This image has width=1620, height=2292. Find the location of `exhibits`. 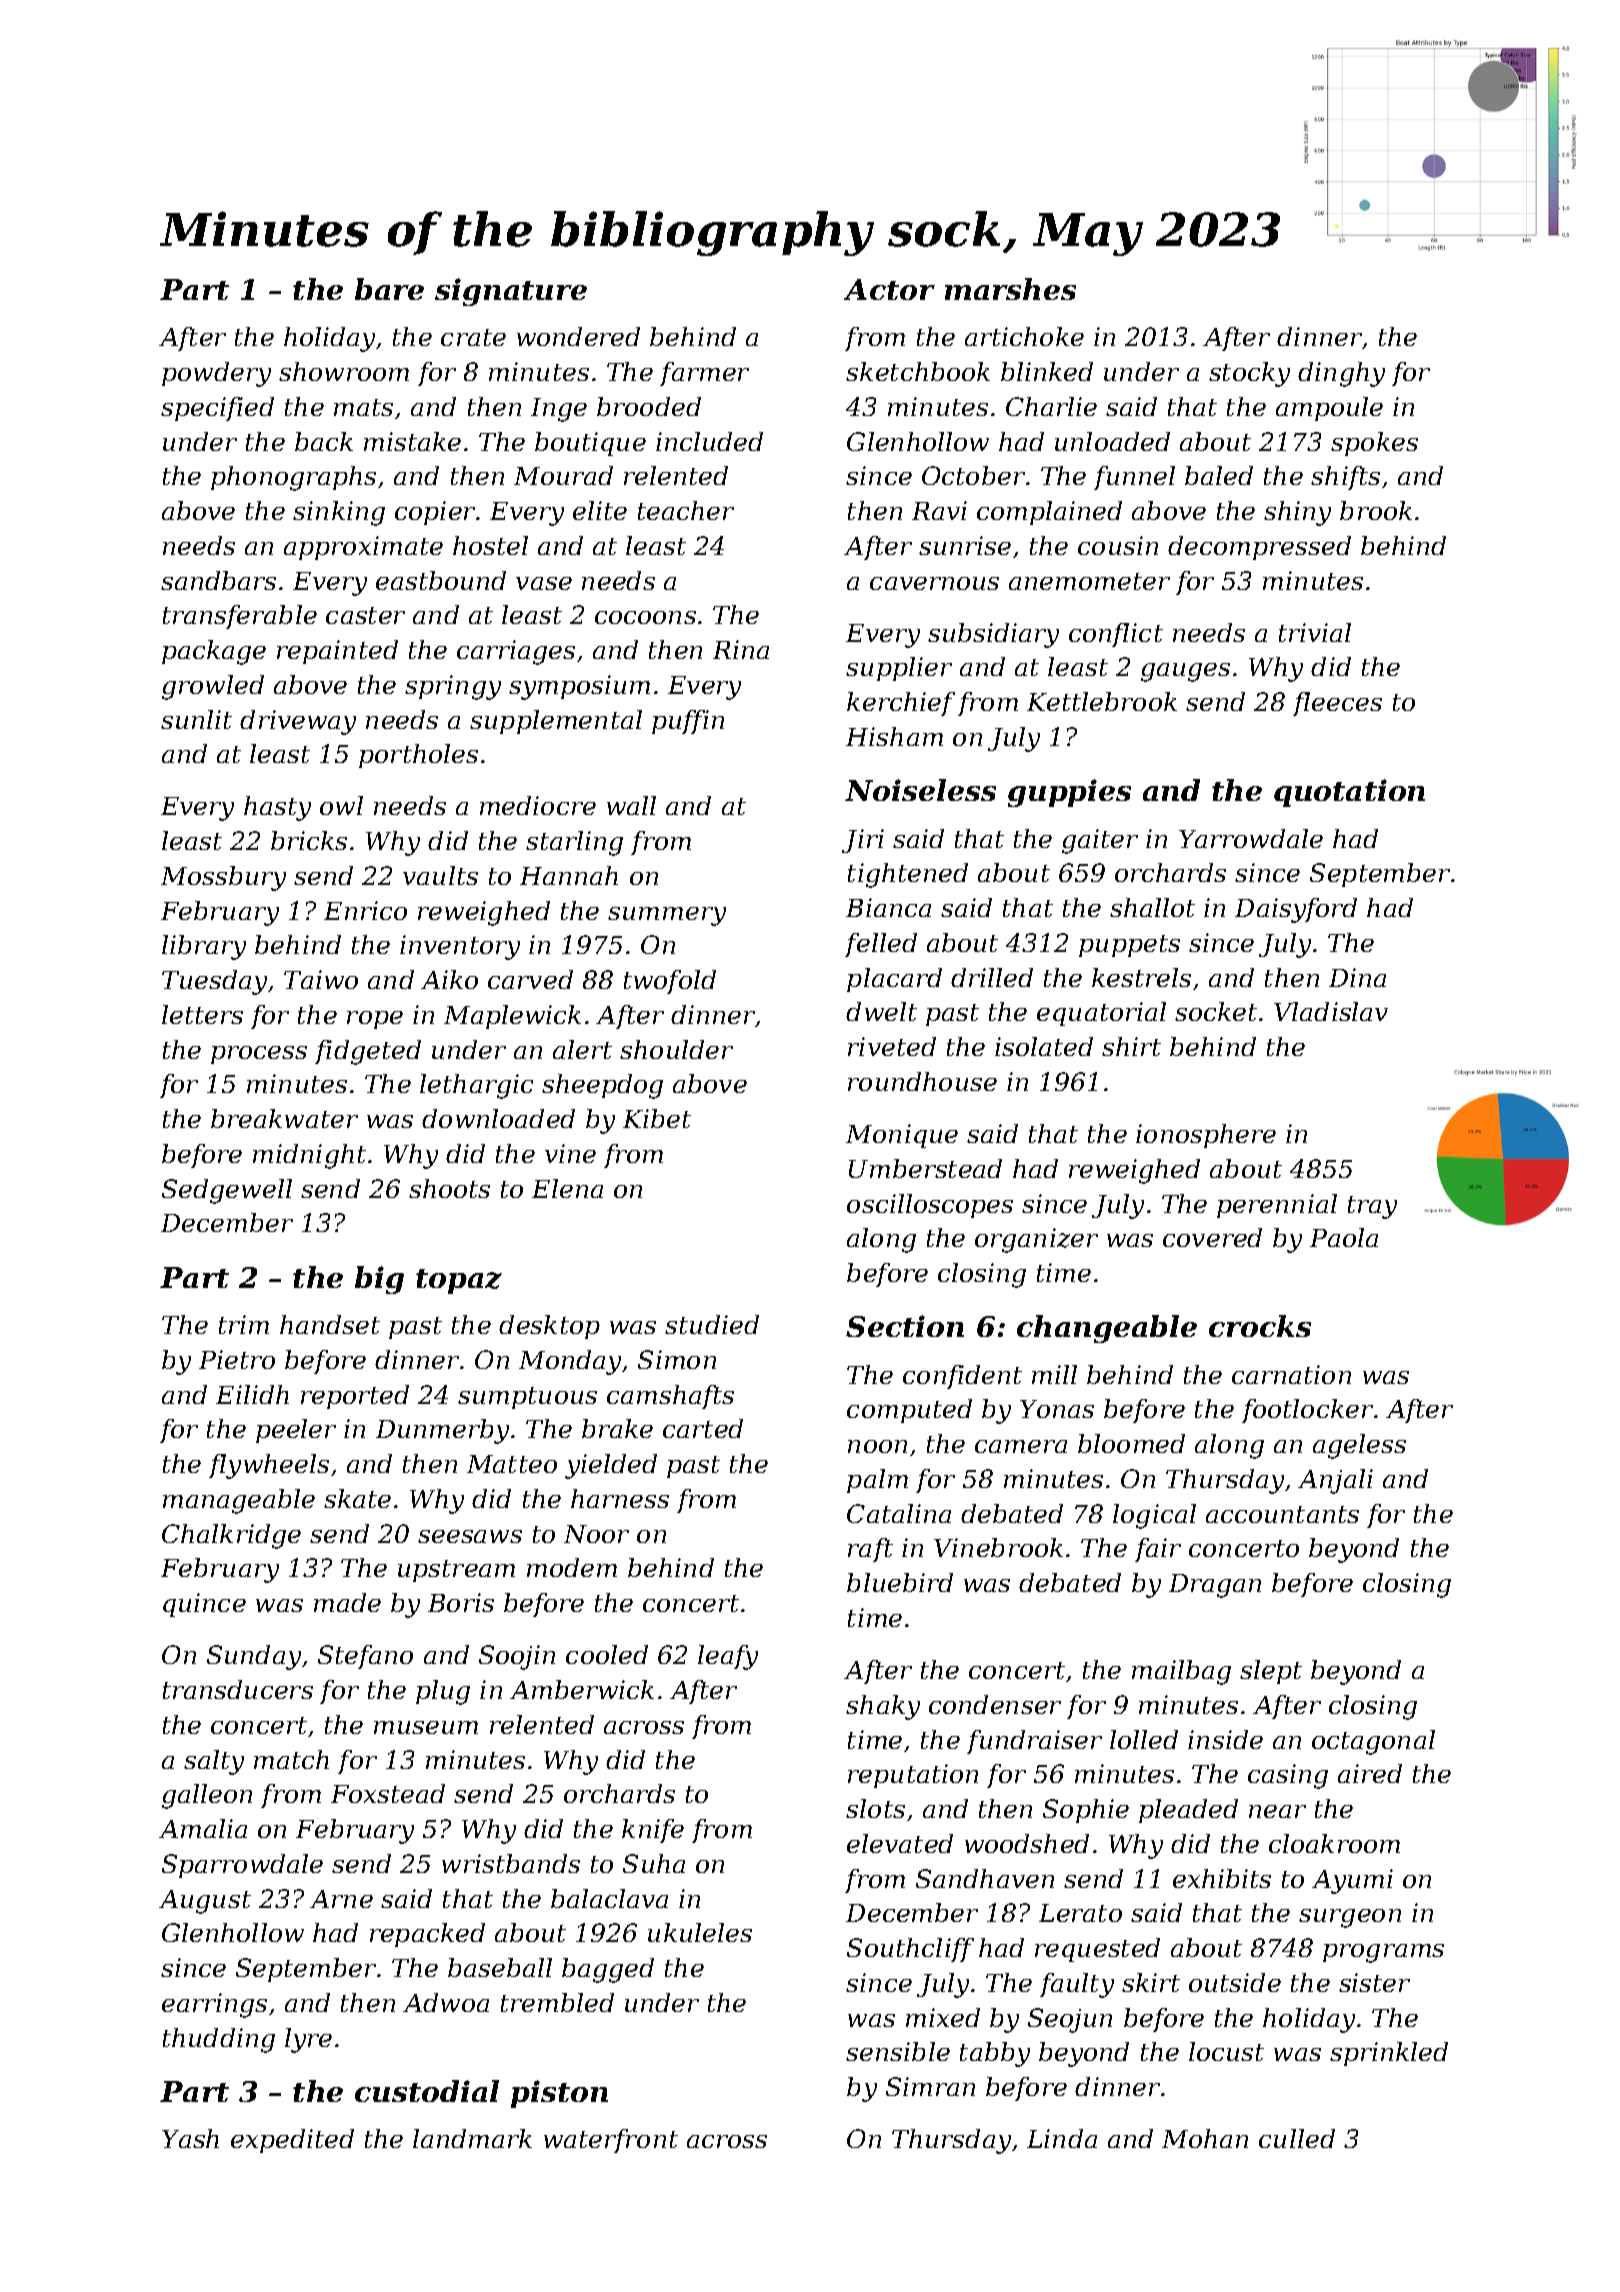

exhibits is located at coordinates (1222, 1878).
